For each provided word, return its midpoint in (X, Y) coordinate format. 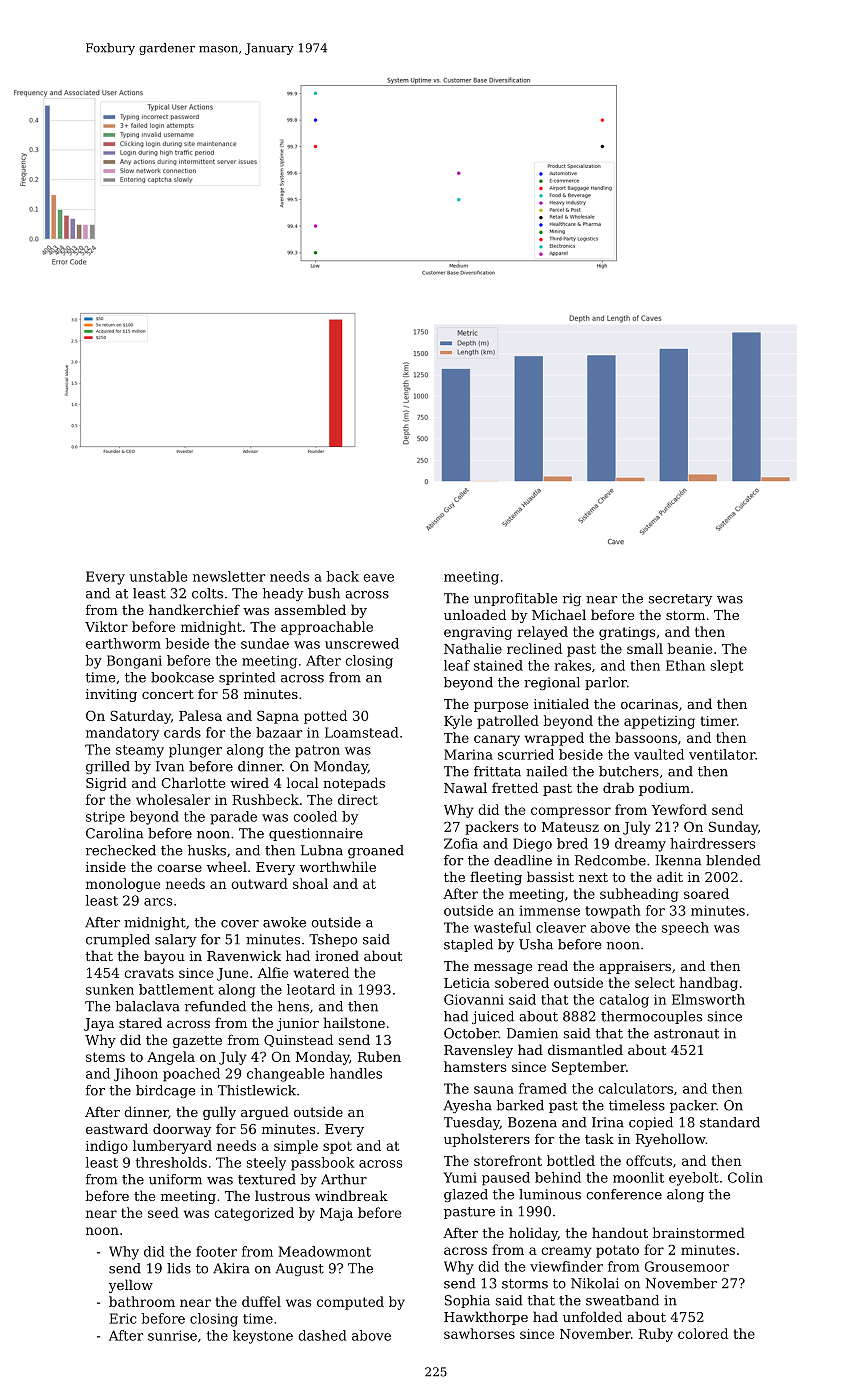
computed (350, 1303)
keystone (263, 1337)
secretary (681, 600)
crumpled (118, 940)
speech (685, 928)
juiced (493, 1017)
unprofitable (515, 599)
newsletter (229, 576)
